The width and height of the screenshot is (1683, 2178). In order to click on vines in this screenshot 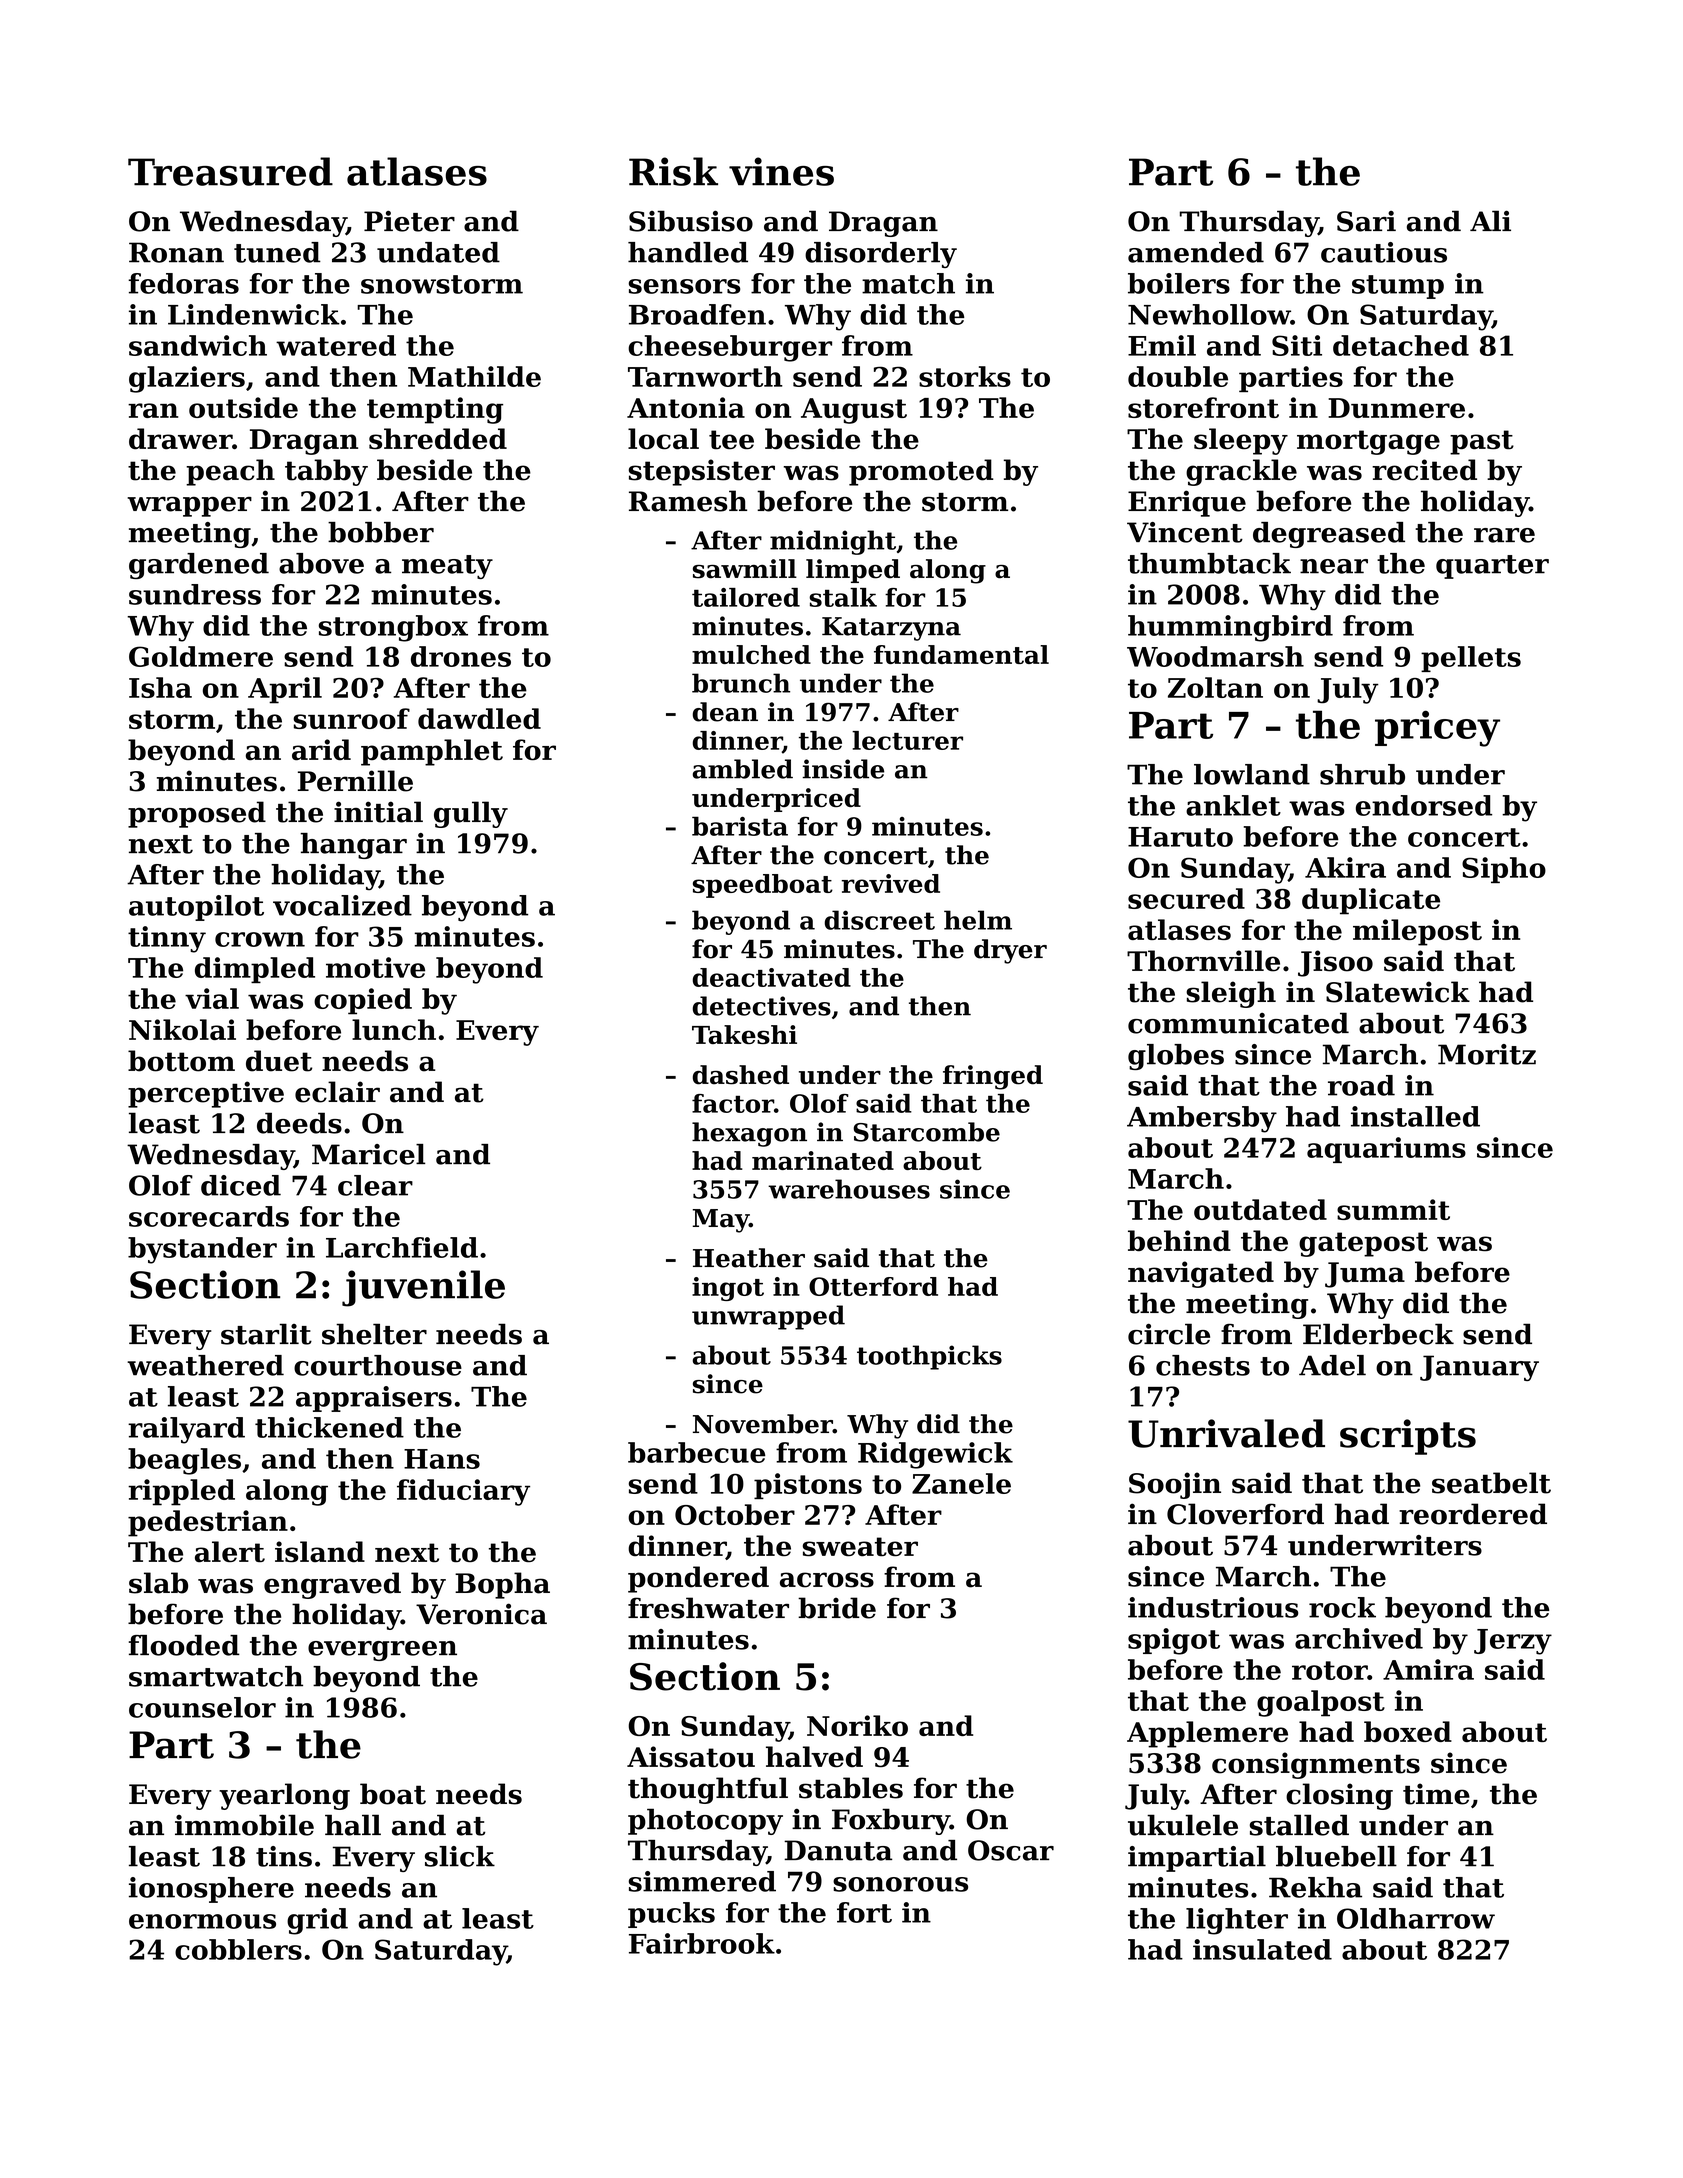, I will do `click(781, 171)`.
